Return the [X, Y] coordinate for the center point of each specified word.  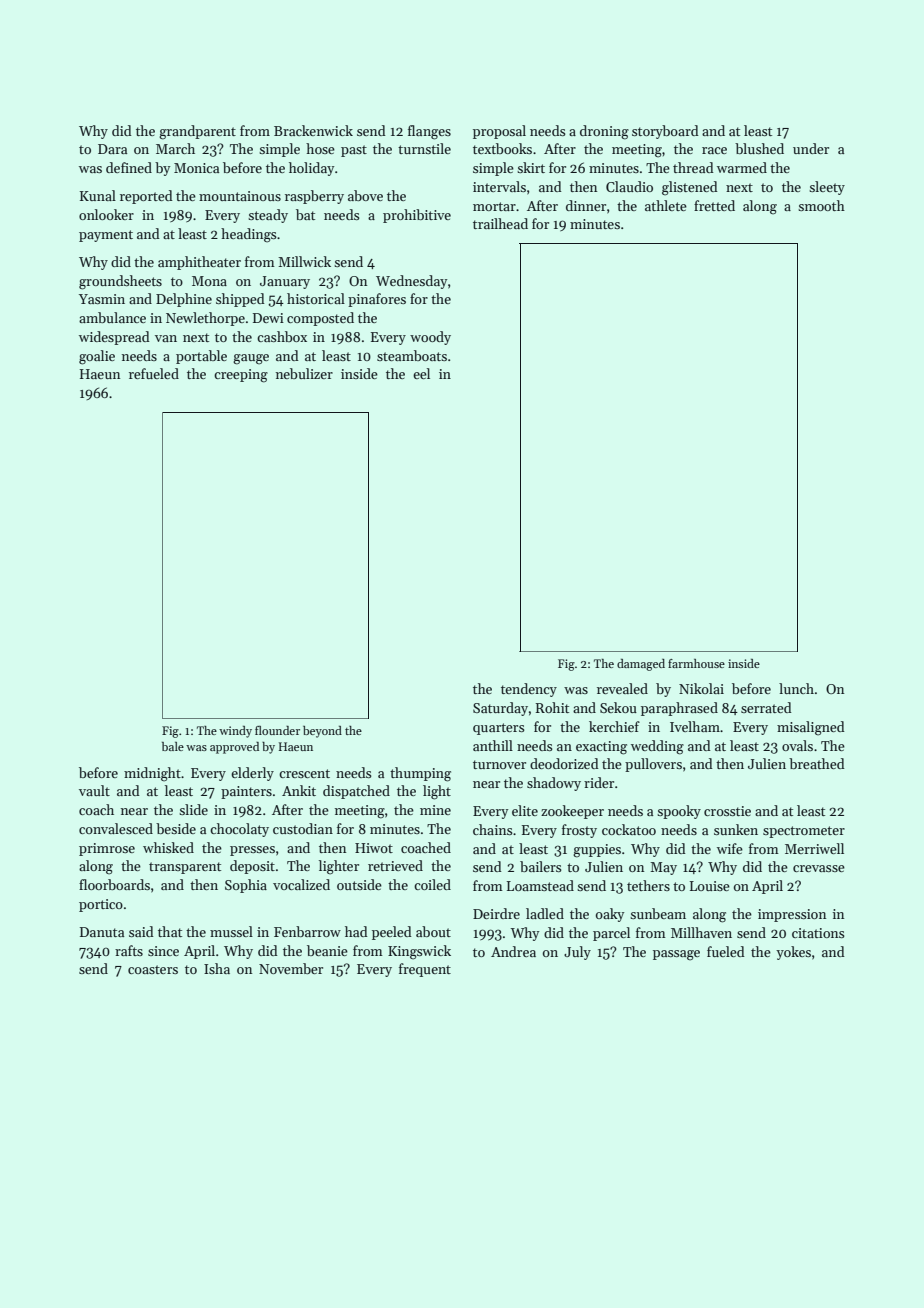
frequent [425, 970]
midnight [152, 774]
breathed [817, 763]
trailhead [500, 223]
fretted [714, 205]
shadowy [554, 784]
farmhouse [696, 663]
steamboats [412, 355]
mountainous [240, 196]
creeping [241, 376]
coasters [153, 969]
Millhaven [701, 932]
